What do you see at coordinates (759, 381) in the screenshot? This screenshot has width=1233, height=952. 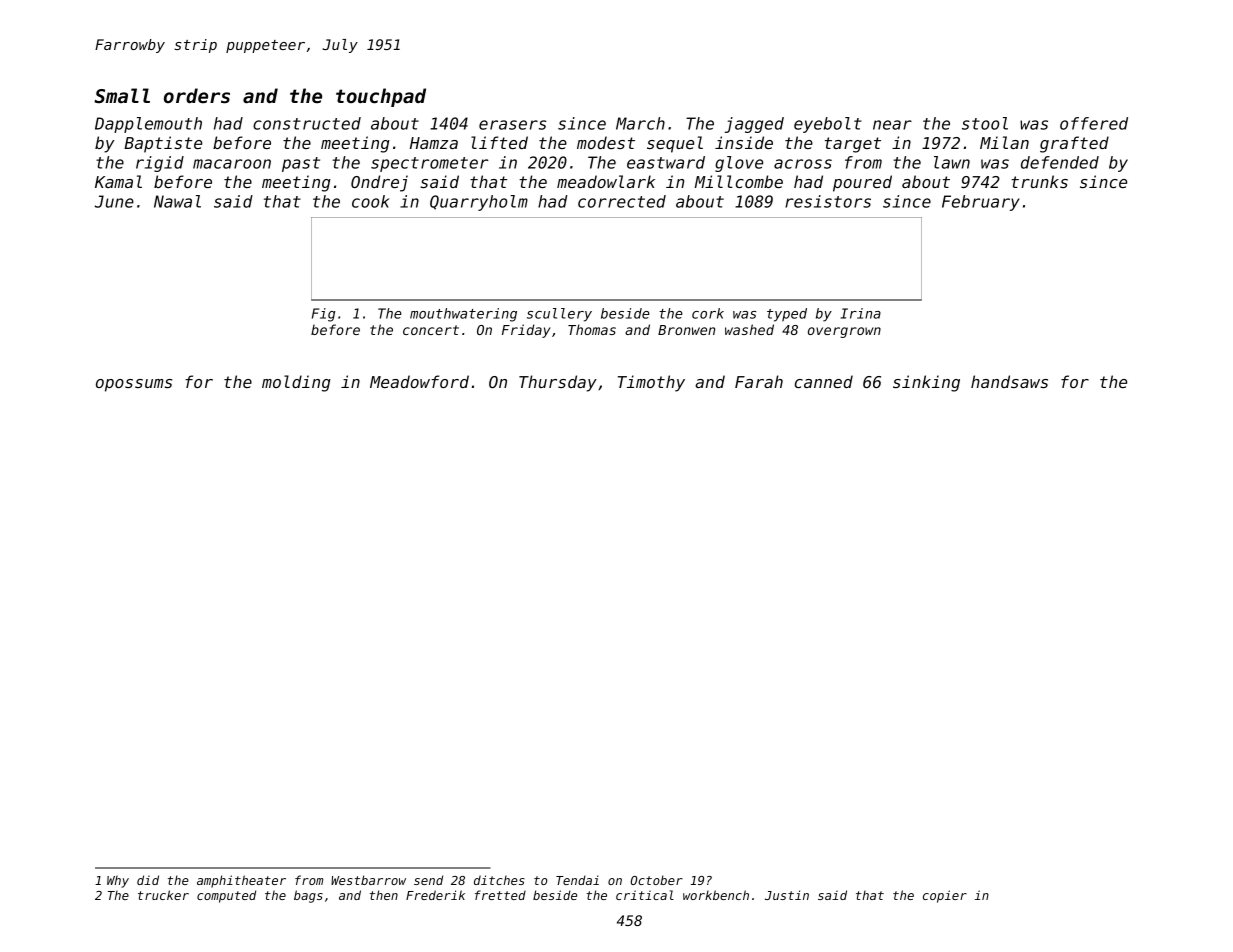 I see `Farah` at bounding box center [759, 381].
